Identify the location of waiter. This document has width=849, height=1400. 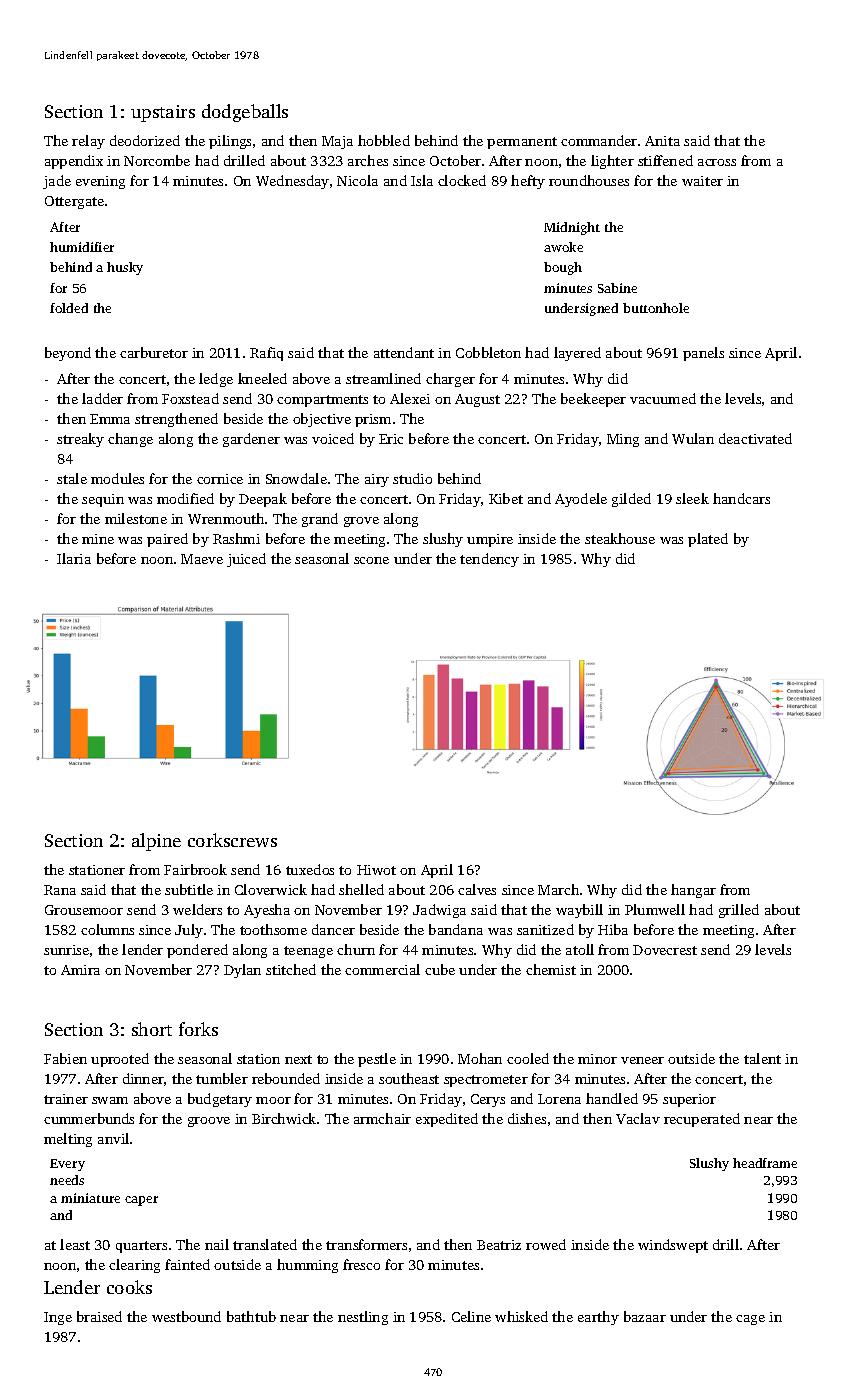
(702, 181).
